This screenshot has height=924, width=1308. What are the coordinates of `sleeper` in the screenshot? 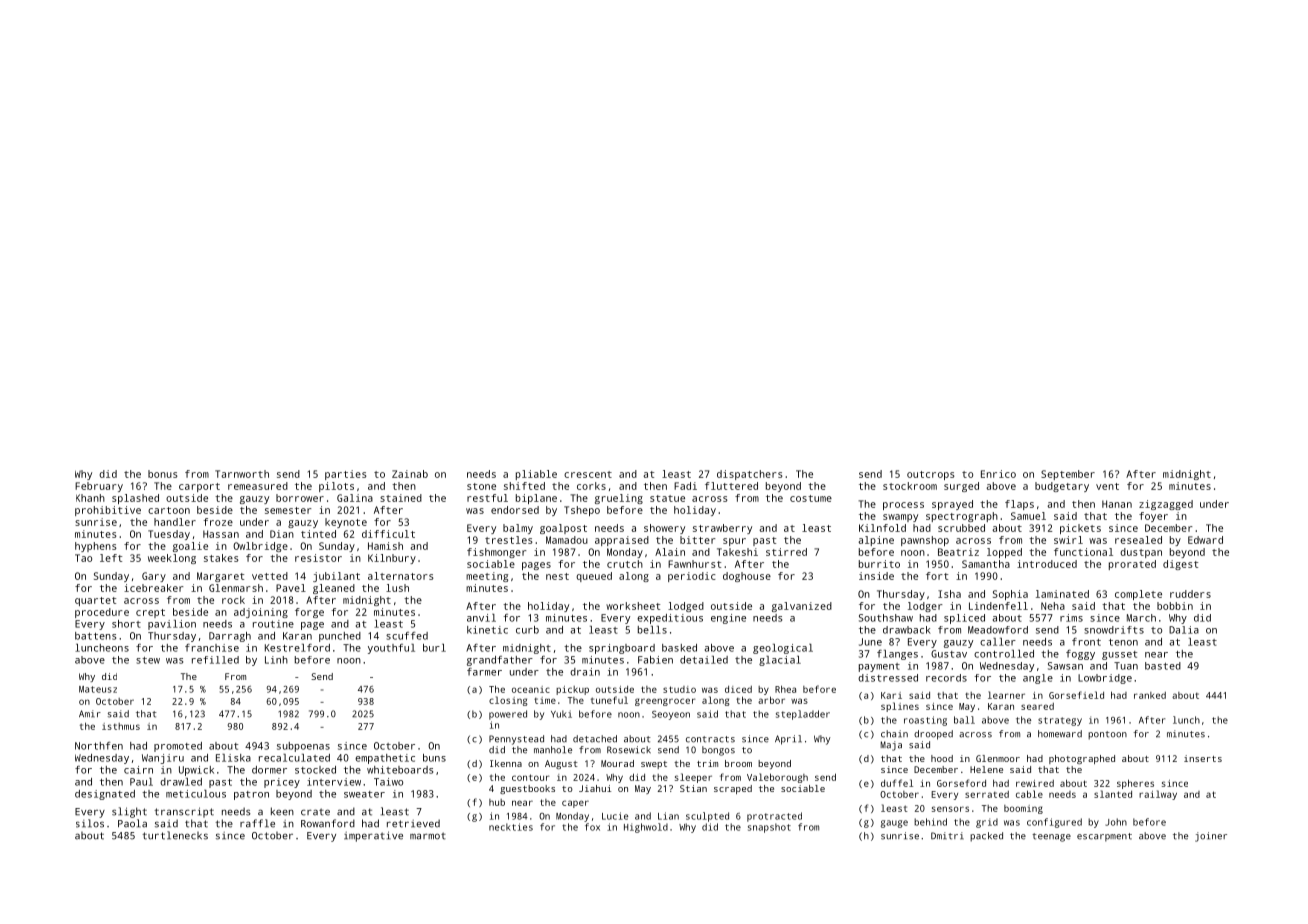 It's located at (693, 778).
